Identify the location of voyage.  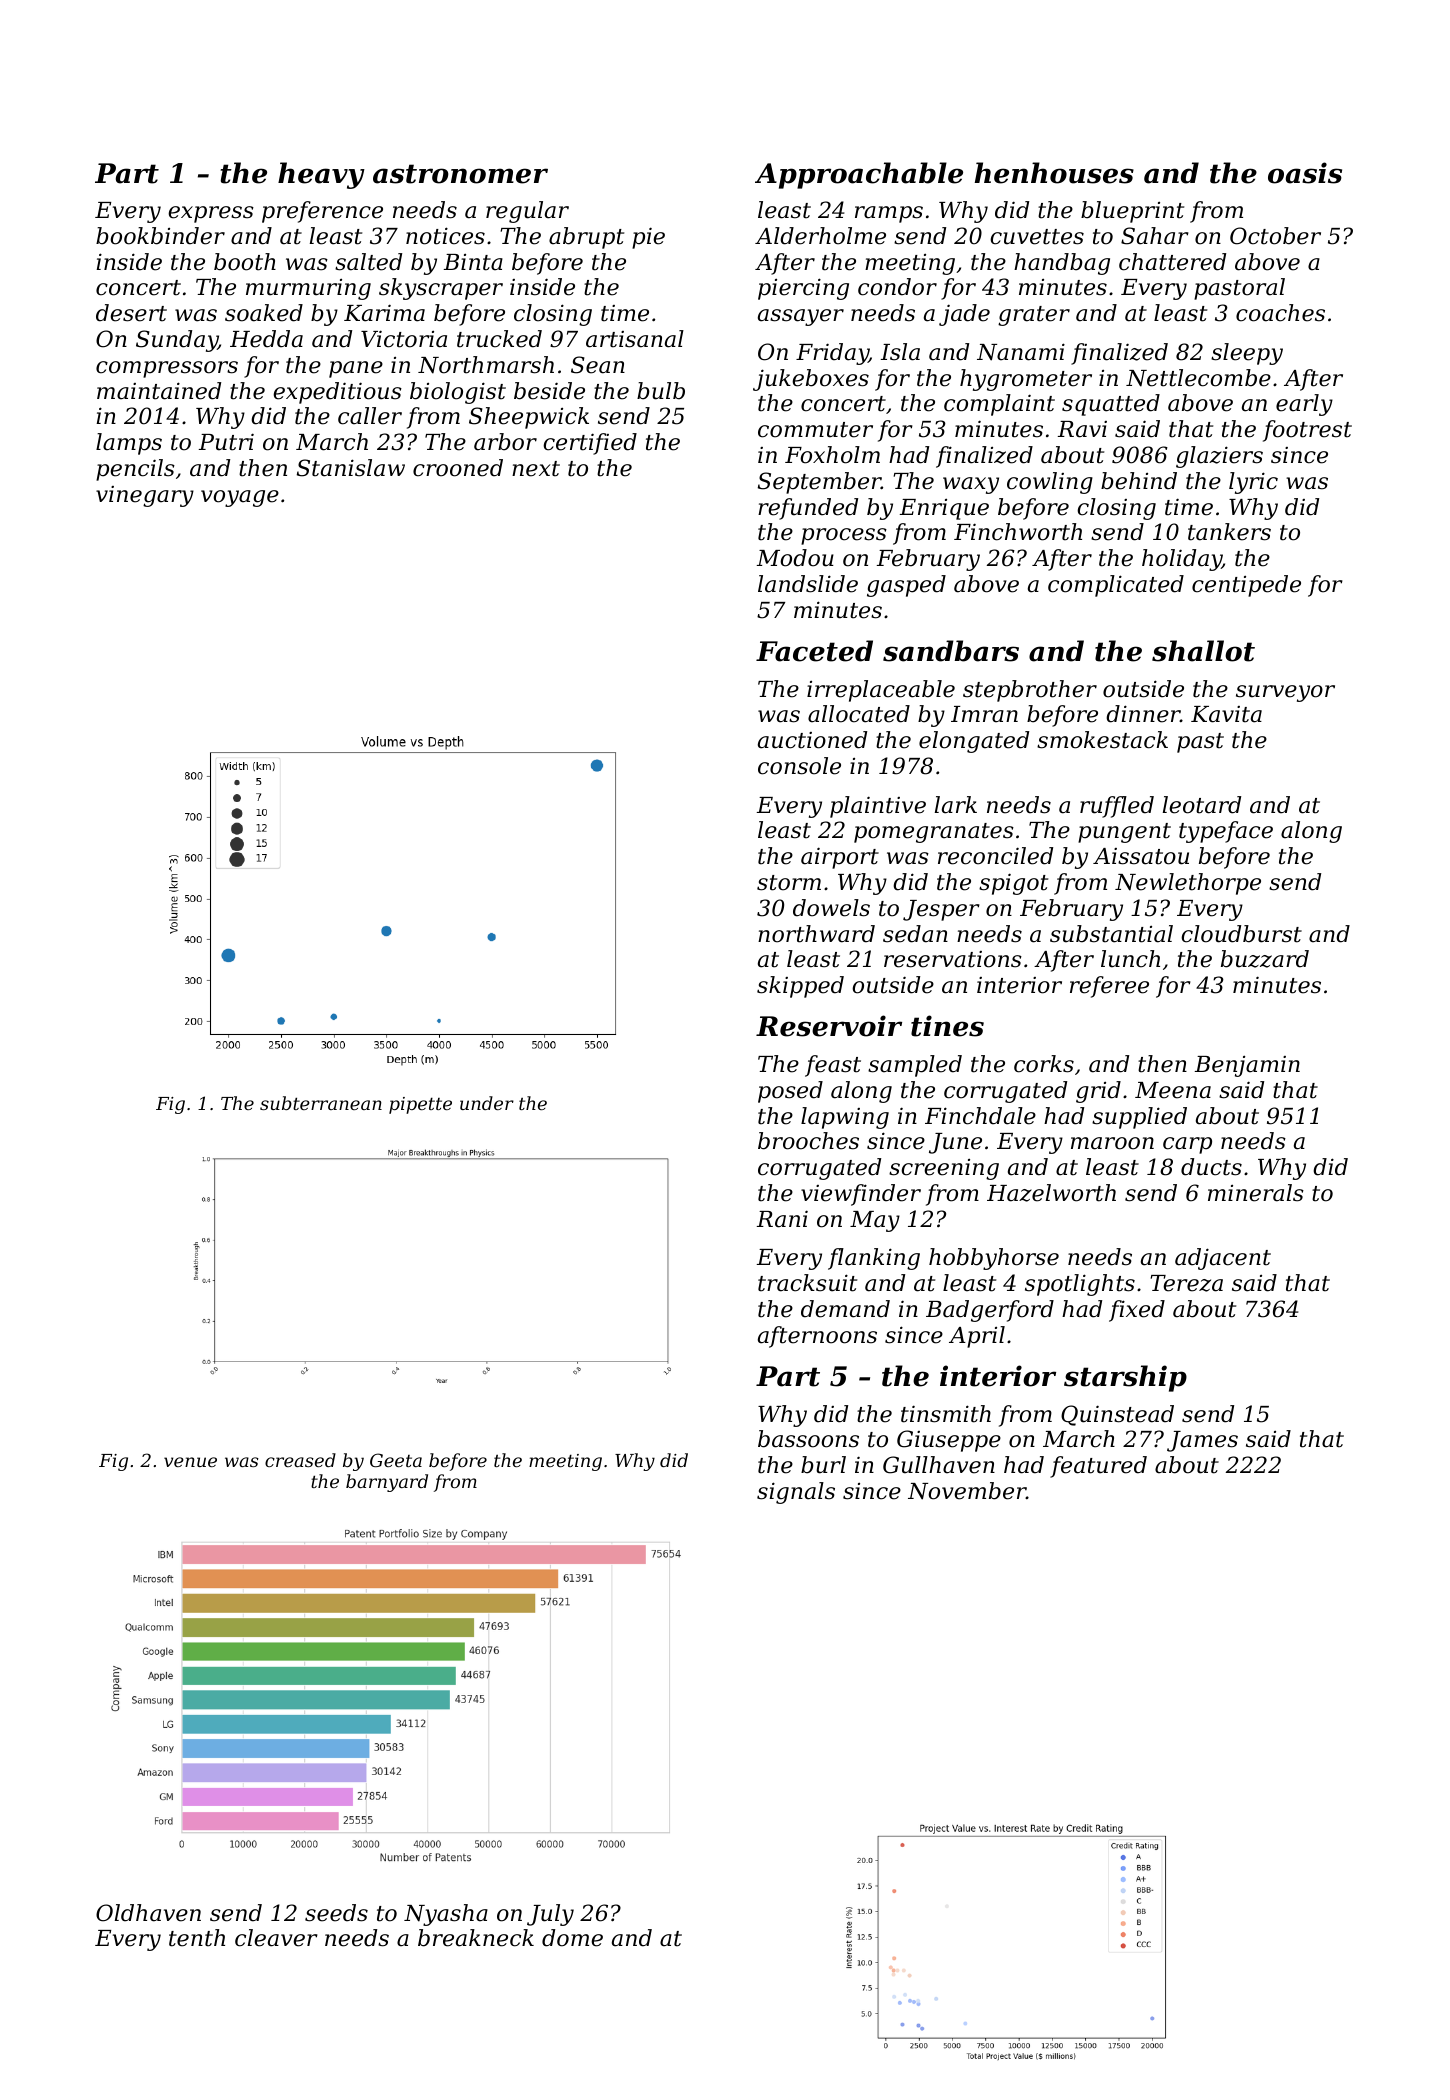
(240, 498).
